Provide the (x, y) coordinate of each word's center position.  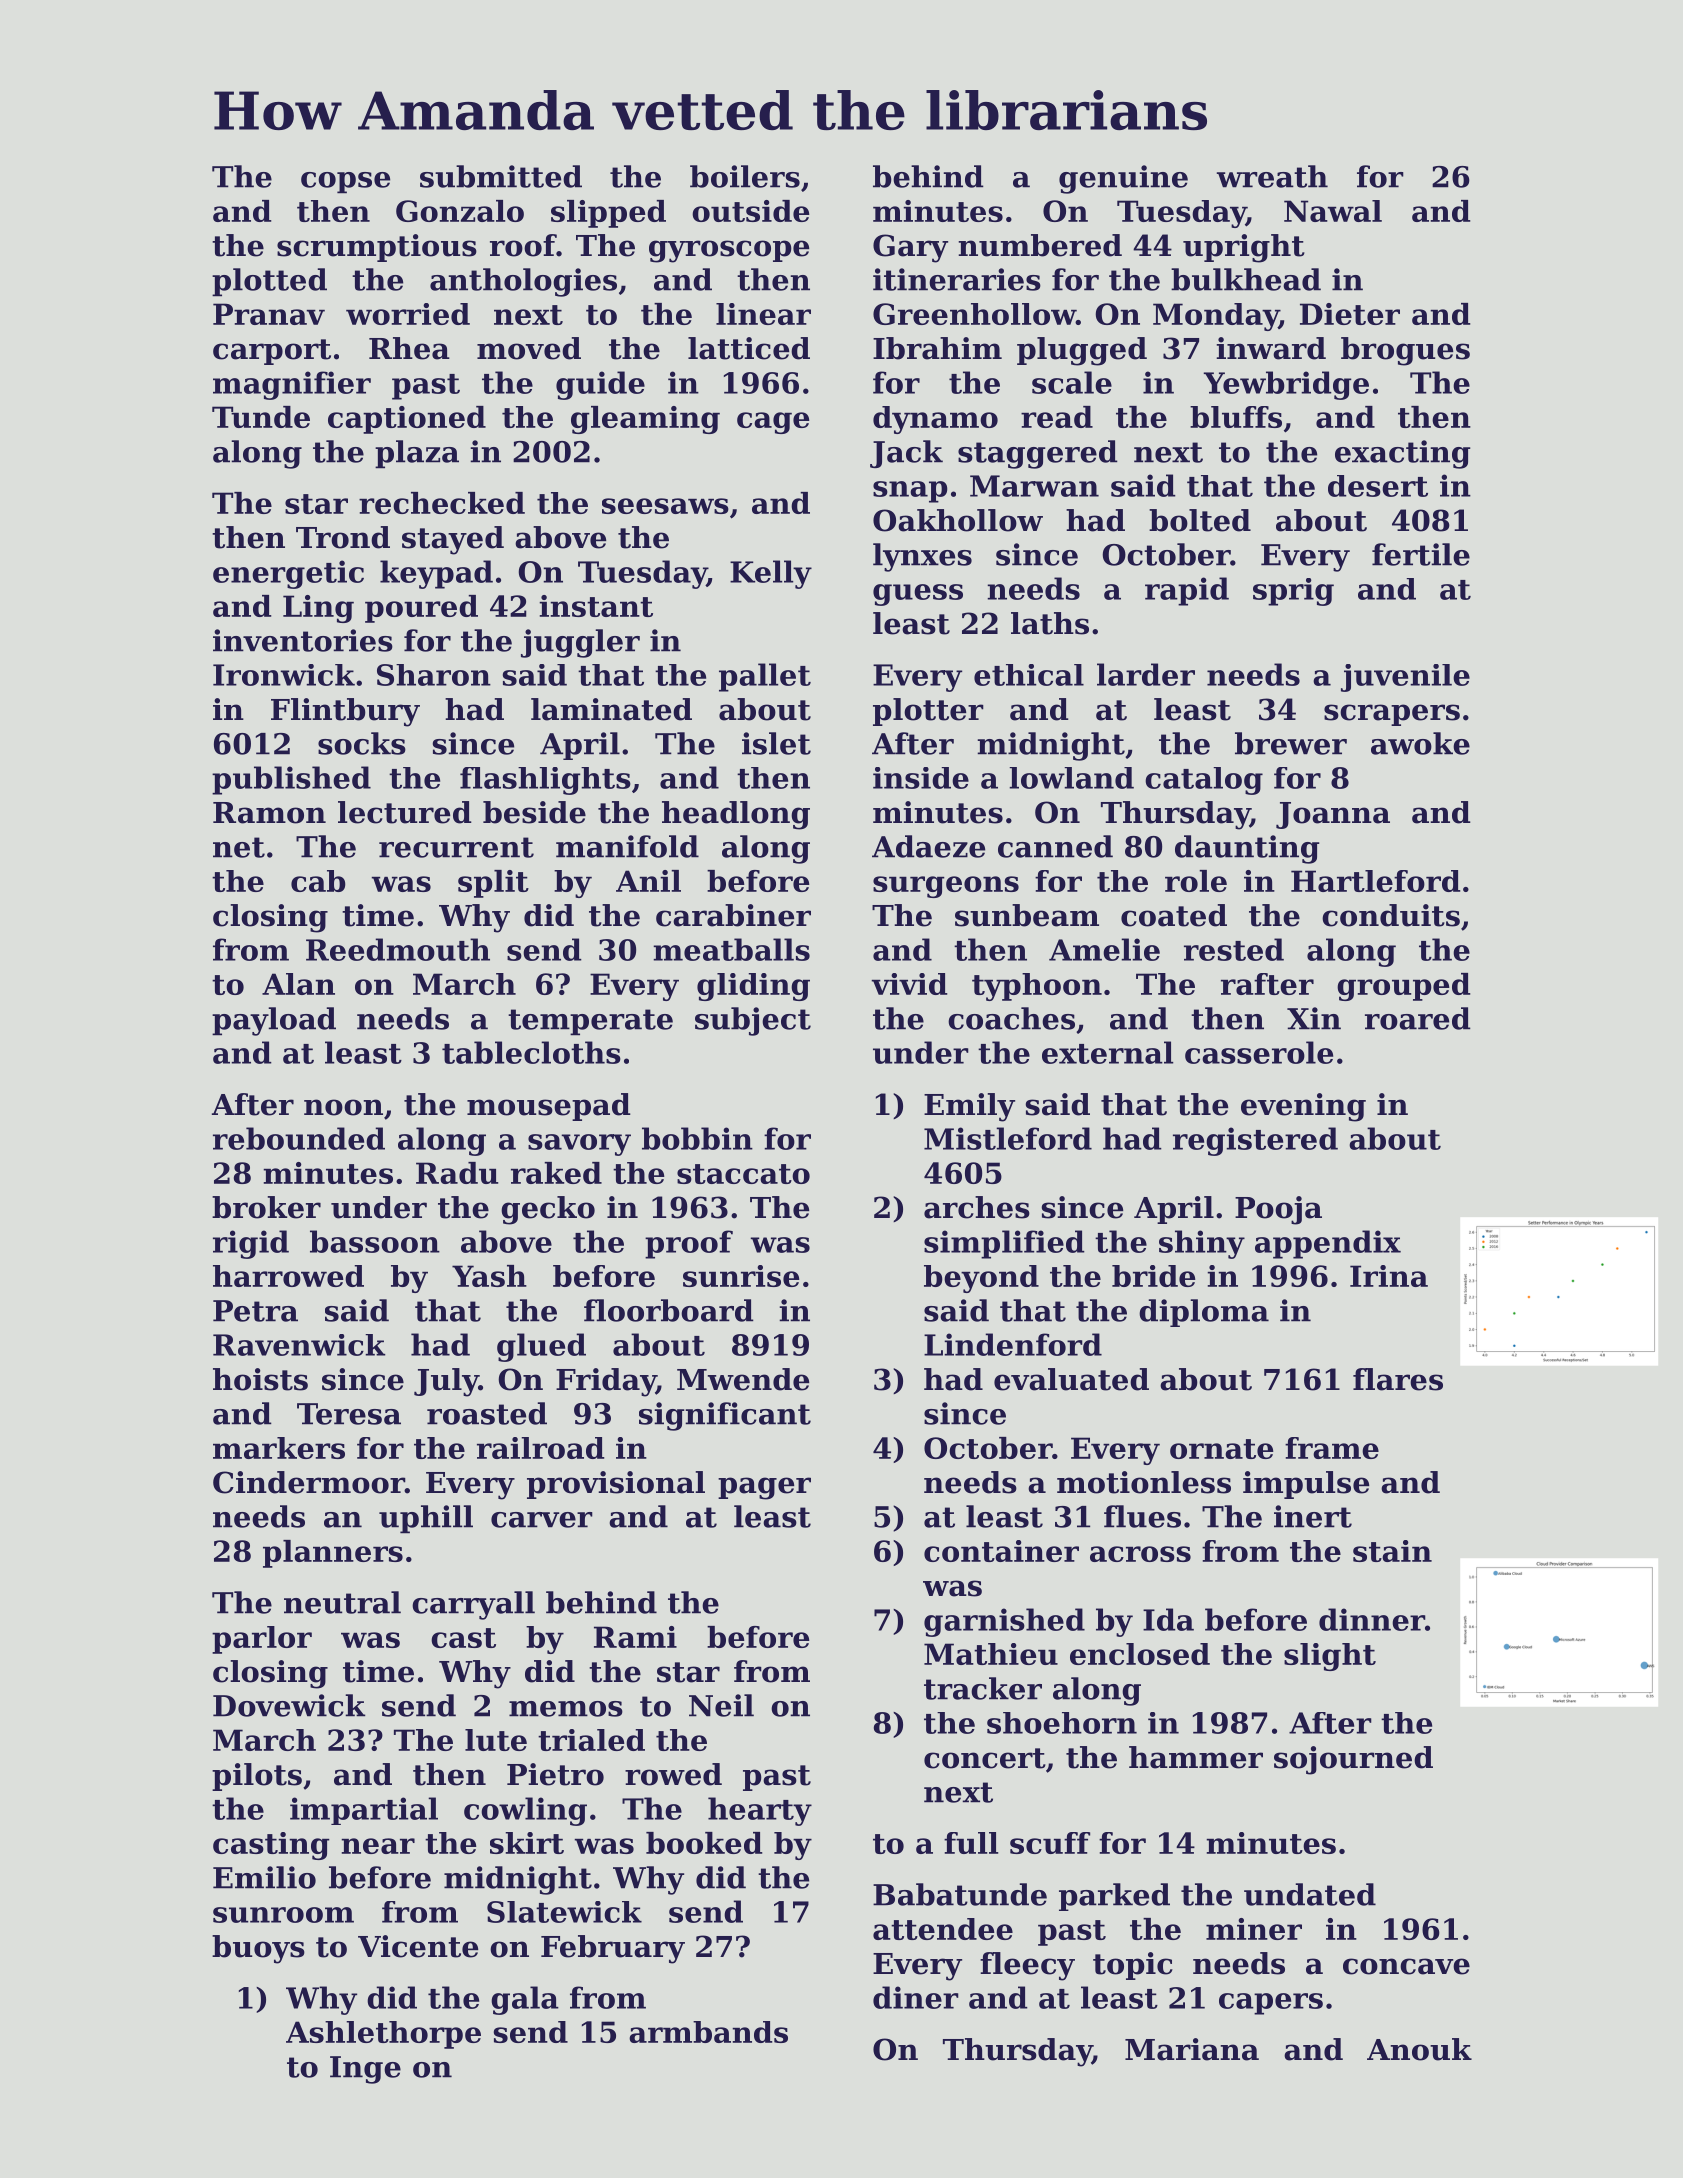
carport (272, 352)
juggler (580, 643)
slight (1330, 1657)
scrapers (1392, 715)
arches (977, 1207)
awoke (1420, 743)
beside (534, 812)
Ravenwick (299, 1345)
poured (421, 609)
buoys (258, 1949)
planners (333, 1554)
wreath (1272, 176)
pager (764, 1488)
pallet (765, 677)
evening (1303, 1107)
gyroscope (729, 251)
